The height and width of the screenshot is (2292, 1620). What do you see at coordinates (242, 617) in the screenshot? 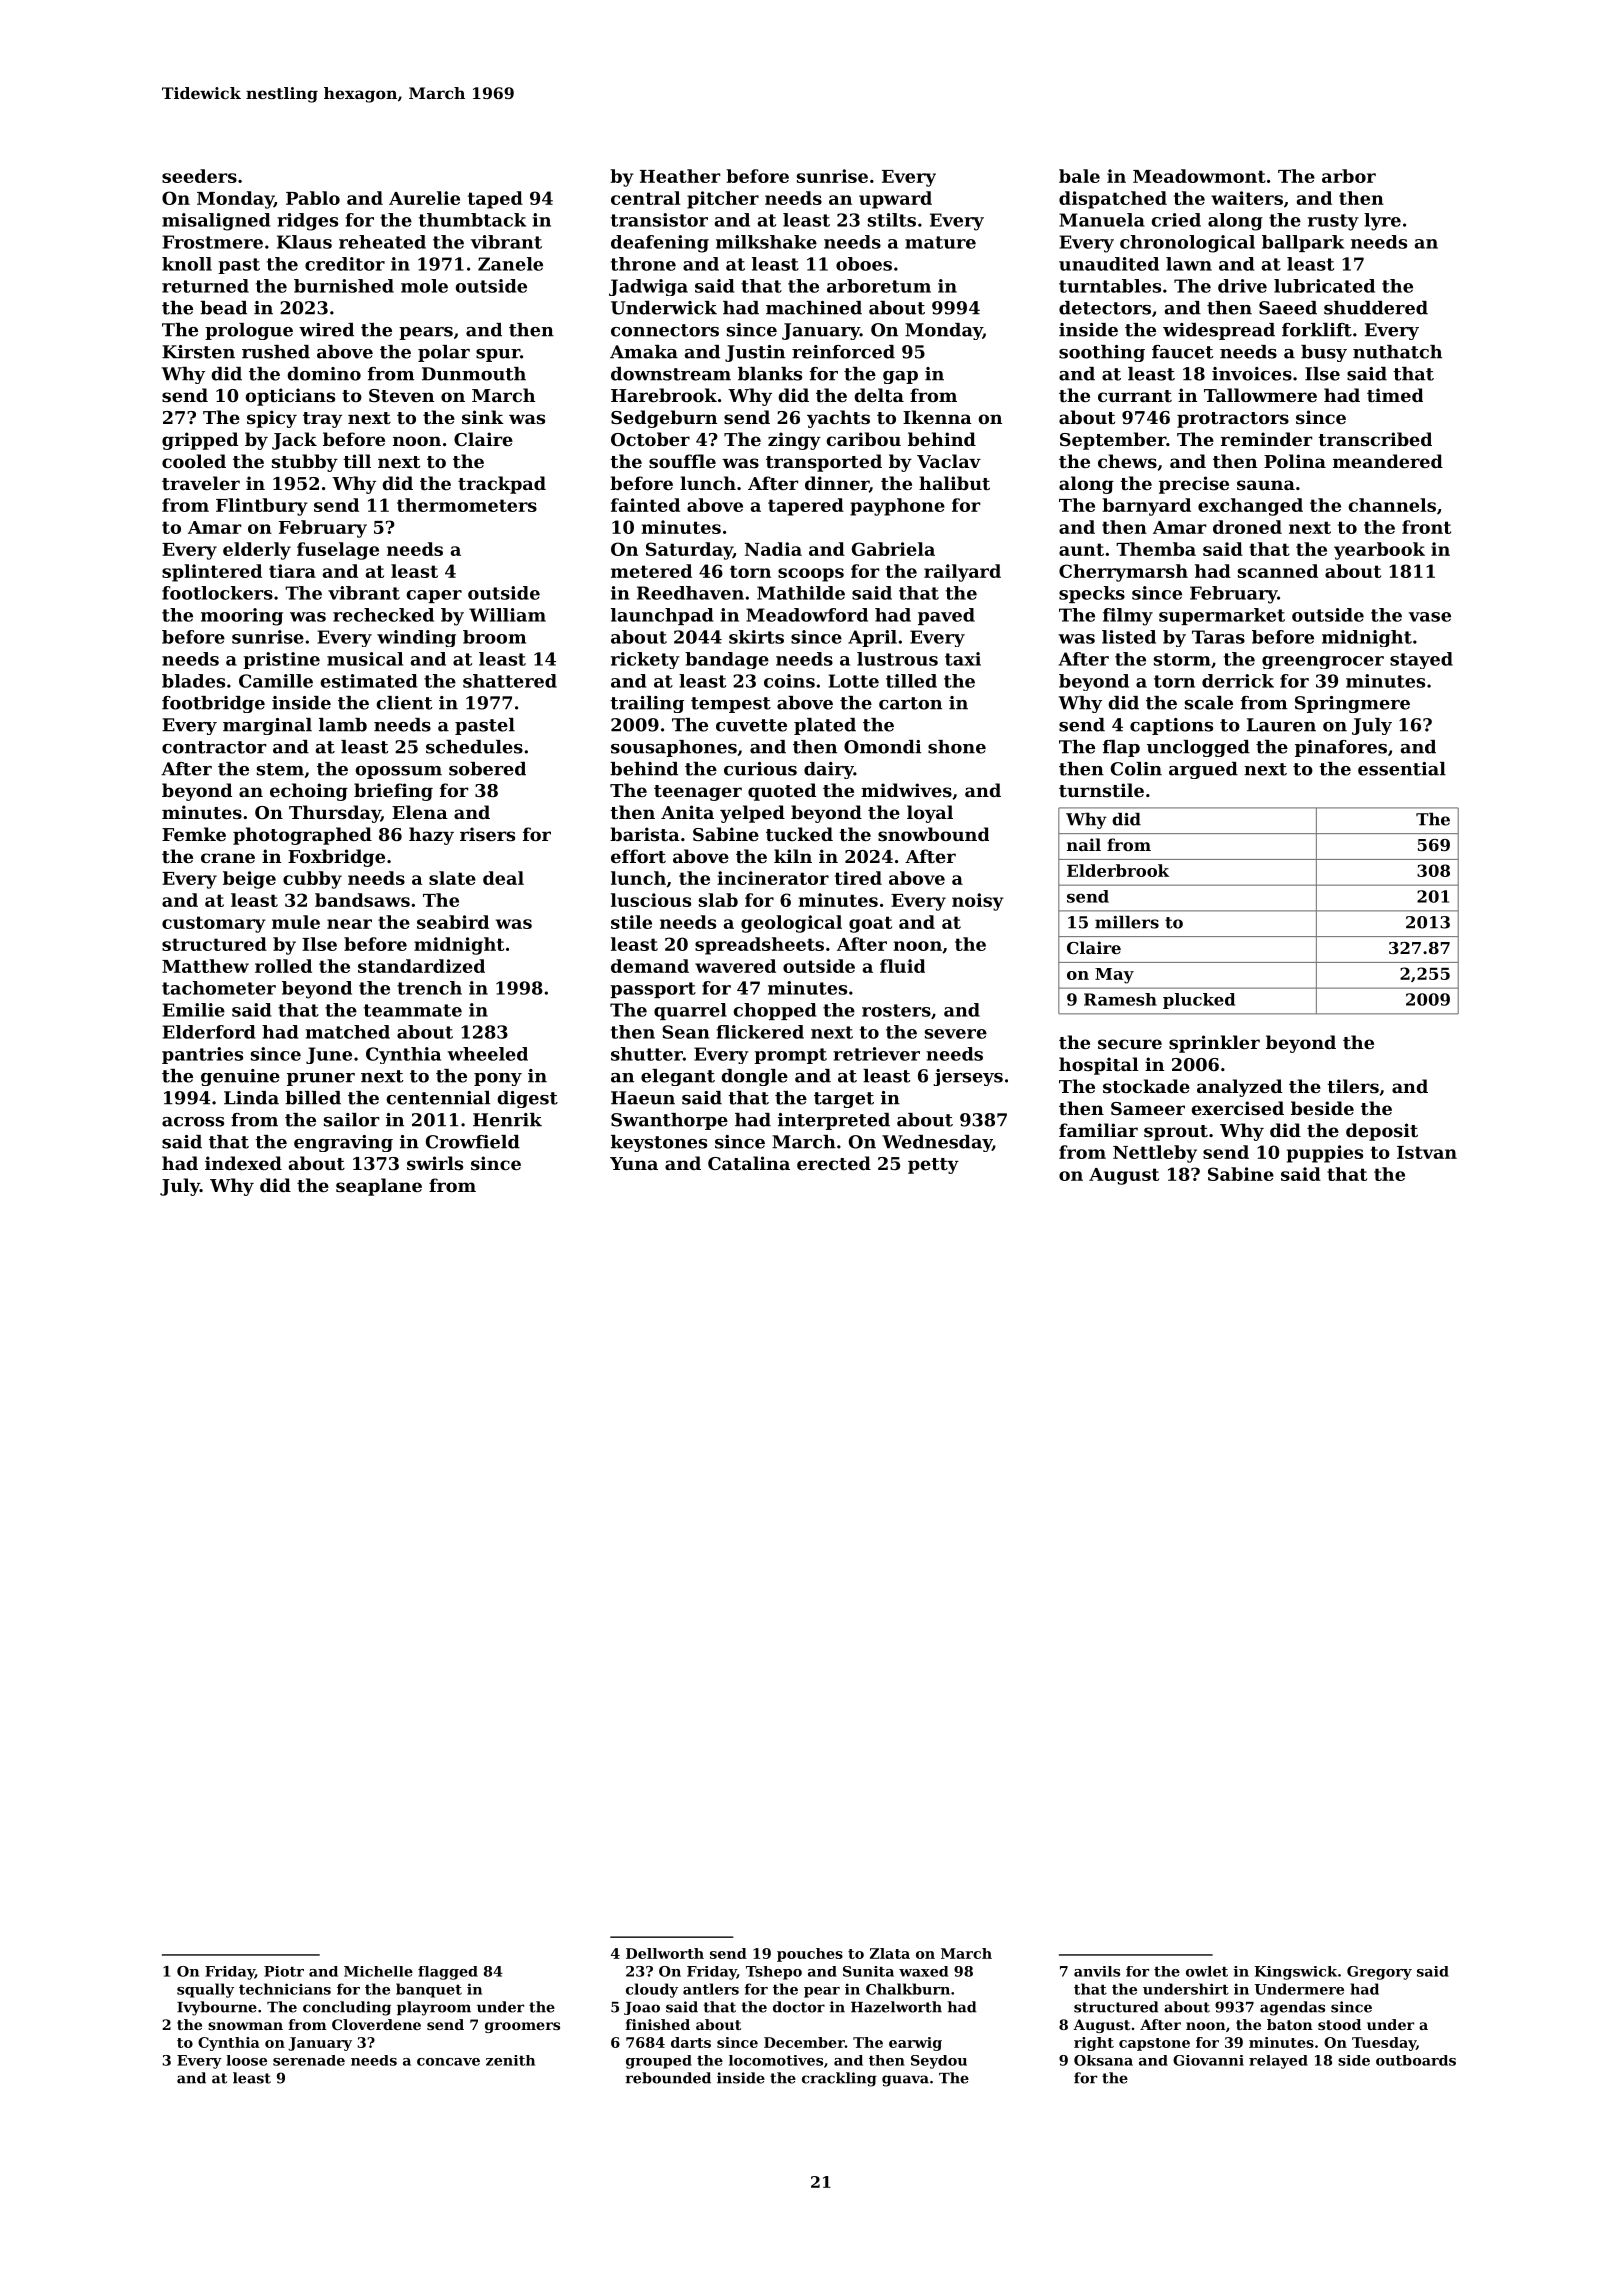
I see `mooring` at bounding box center [242, 617].
